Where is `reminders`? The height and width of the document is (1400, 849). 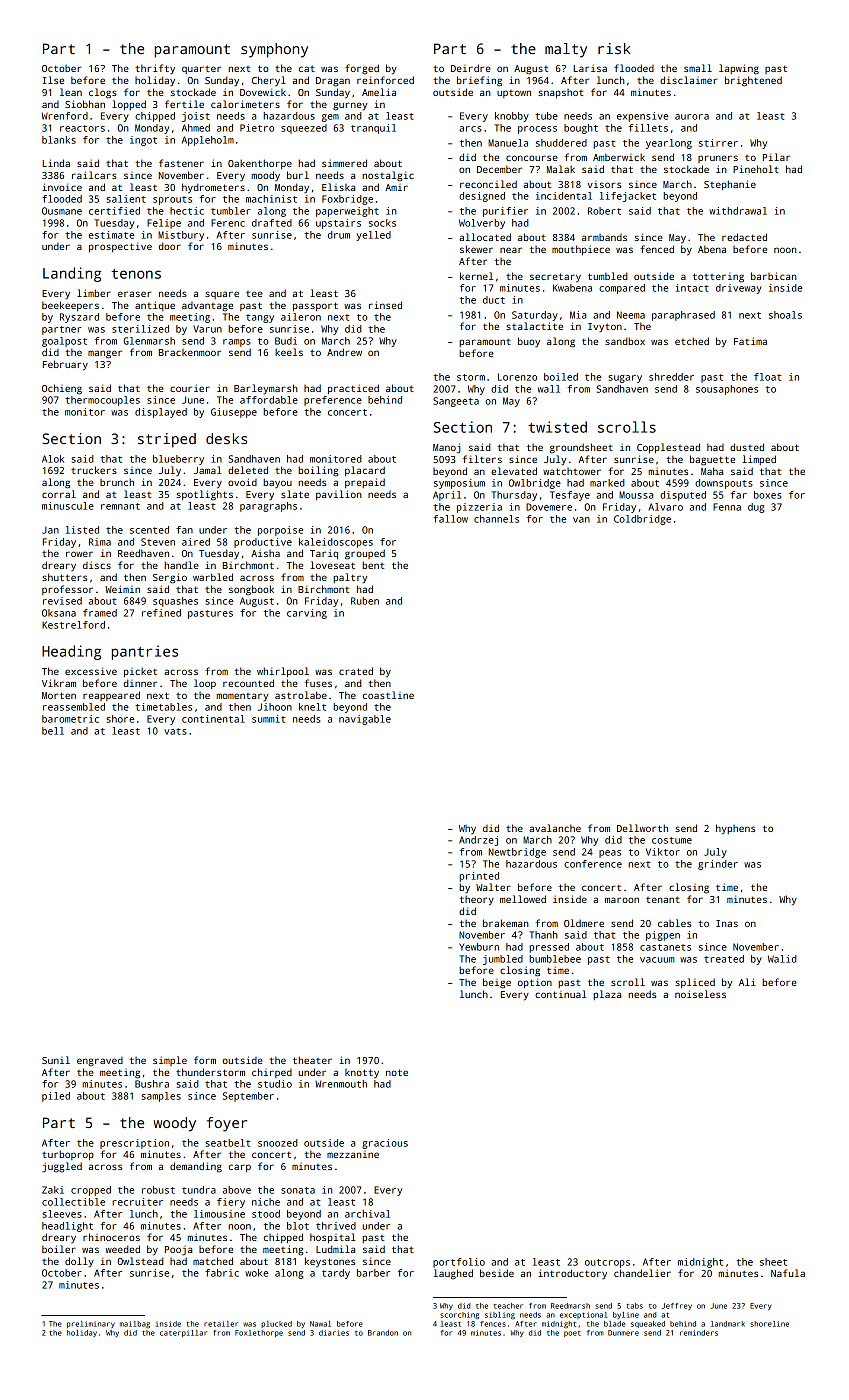
reminders is located at coordinates (699, 1333).
